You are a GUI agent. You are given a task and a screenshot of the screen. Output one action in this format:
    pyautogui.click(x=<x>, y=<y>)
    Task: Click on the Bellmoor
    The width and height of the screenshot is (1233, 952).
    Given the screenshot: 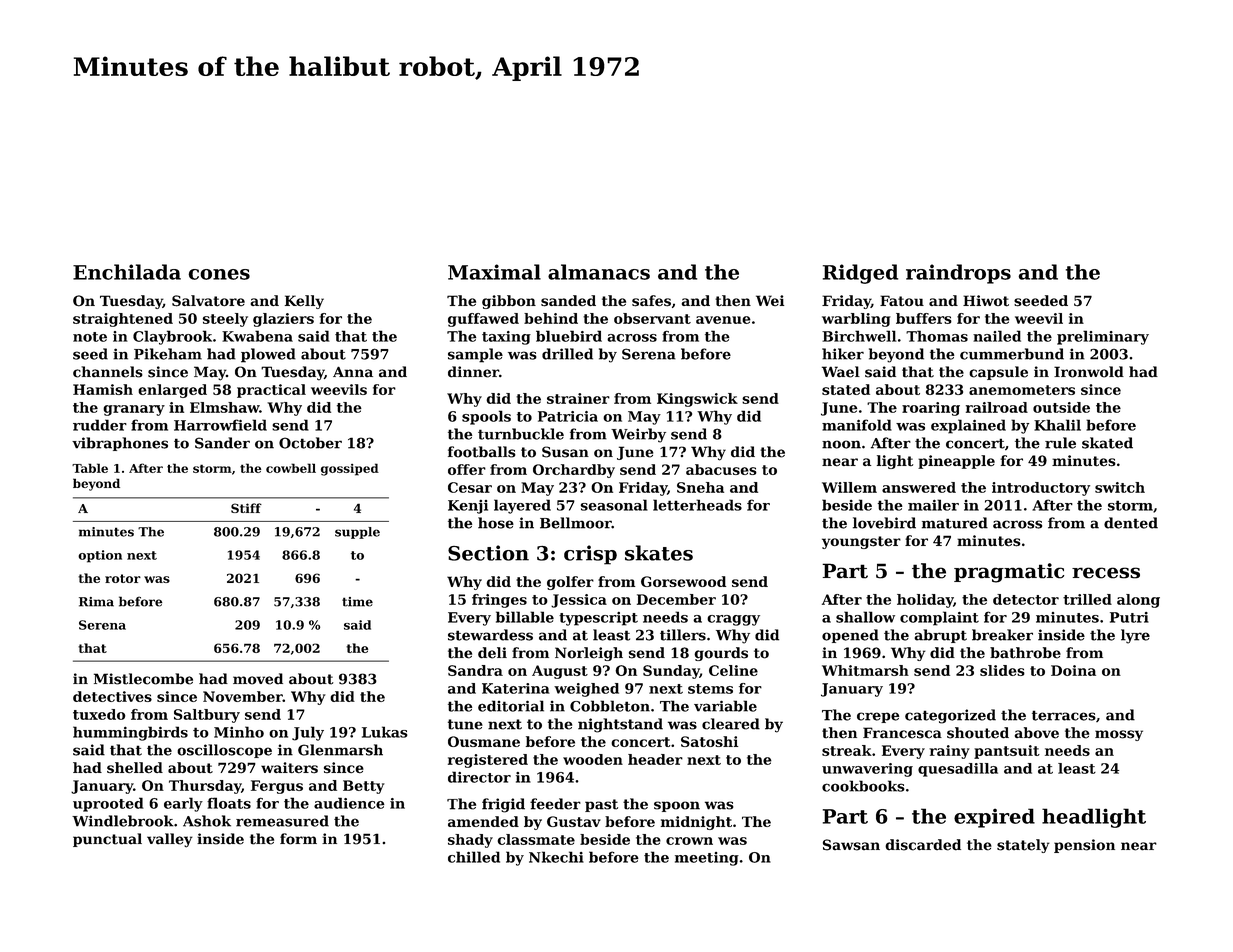 What is the action you would take?
    pyautogui.click(x=576, y=523)
